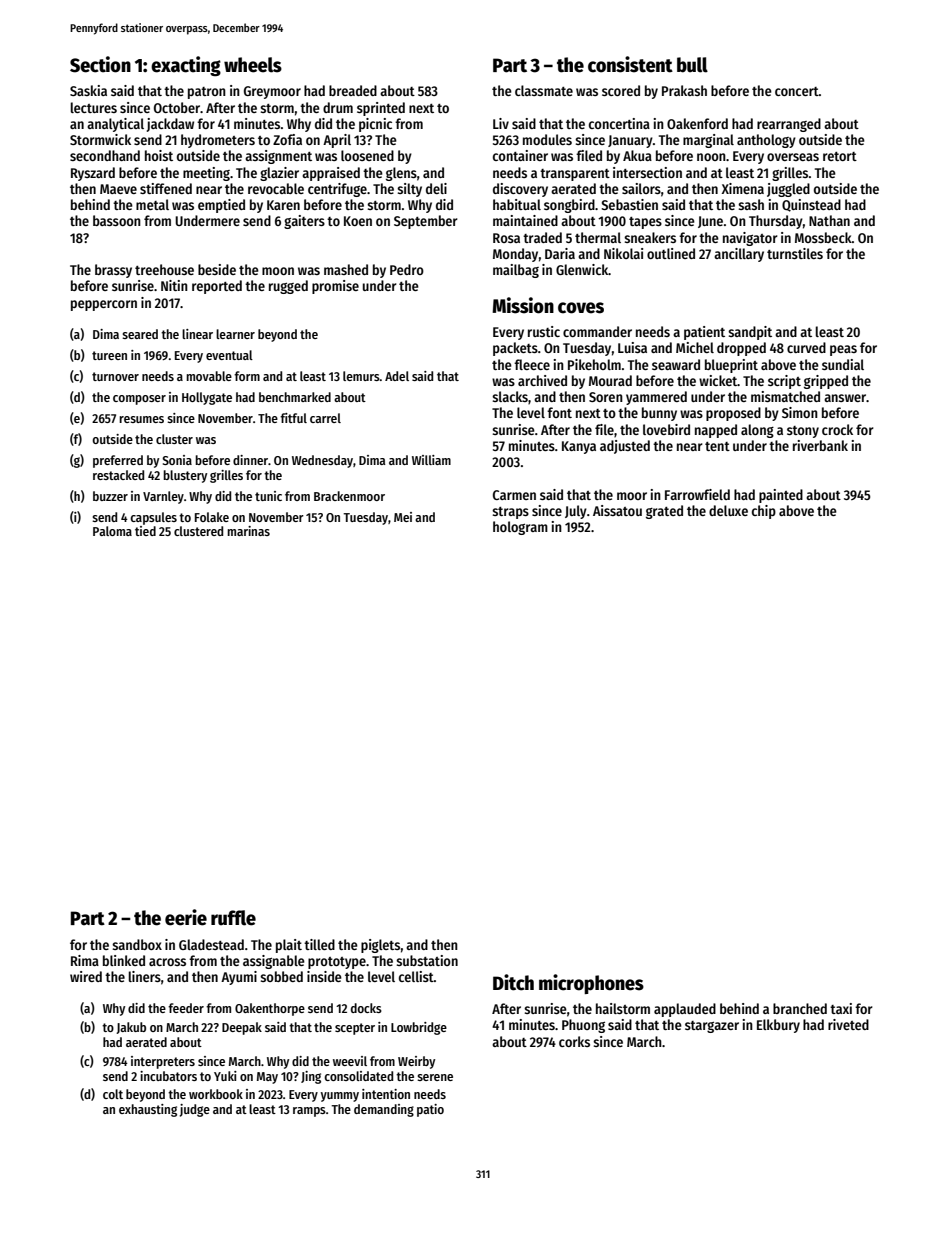 The image size is (952, 1233). What do you see at coordinates (520, 528) in the document?
I see `hologram` at bounding box center [520, 528].
